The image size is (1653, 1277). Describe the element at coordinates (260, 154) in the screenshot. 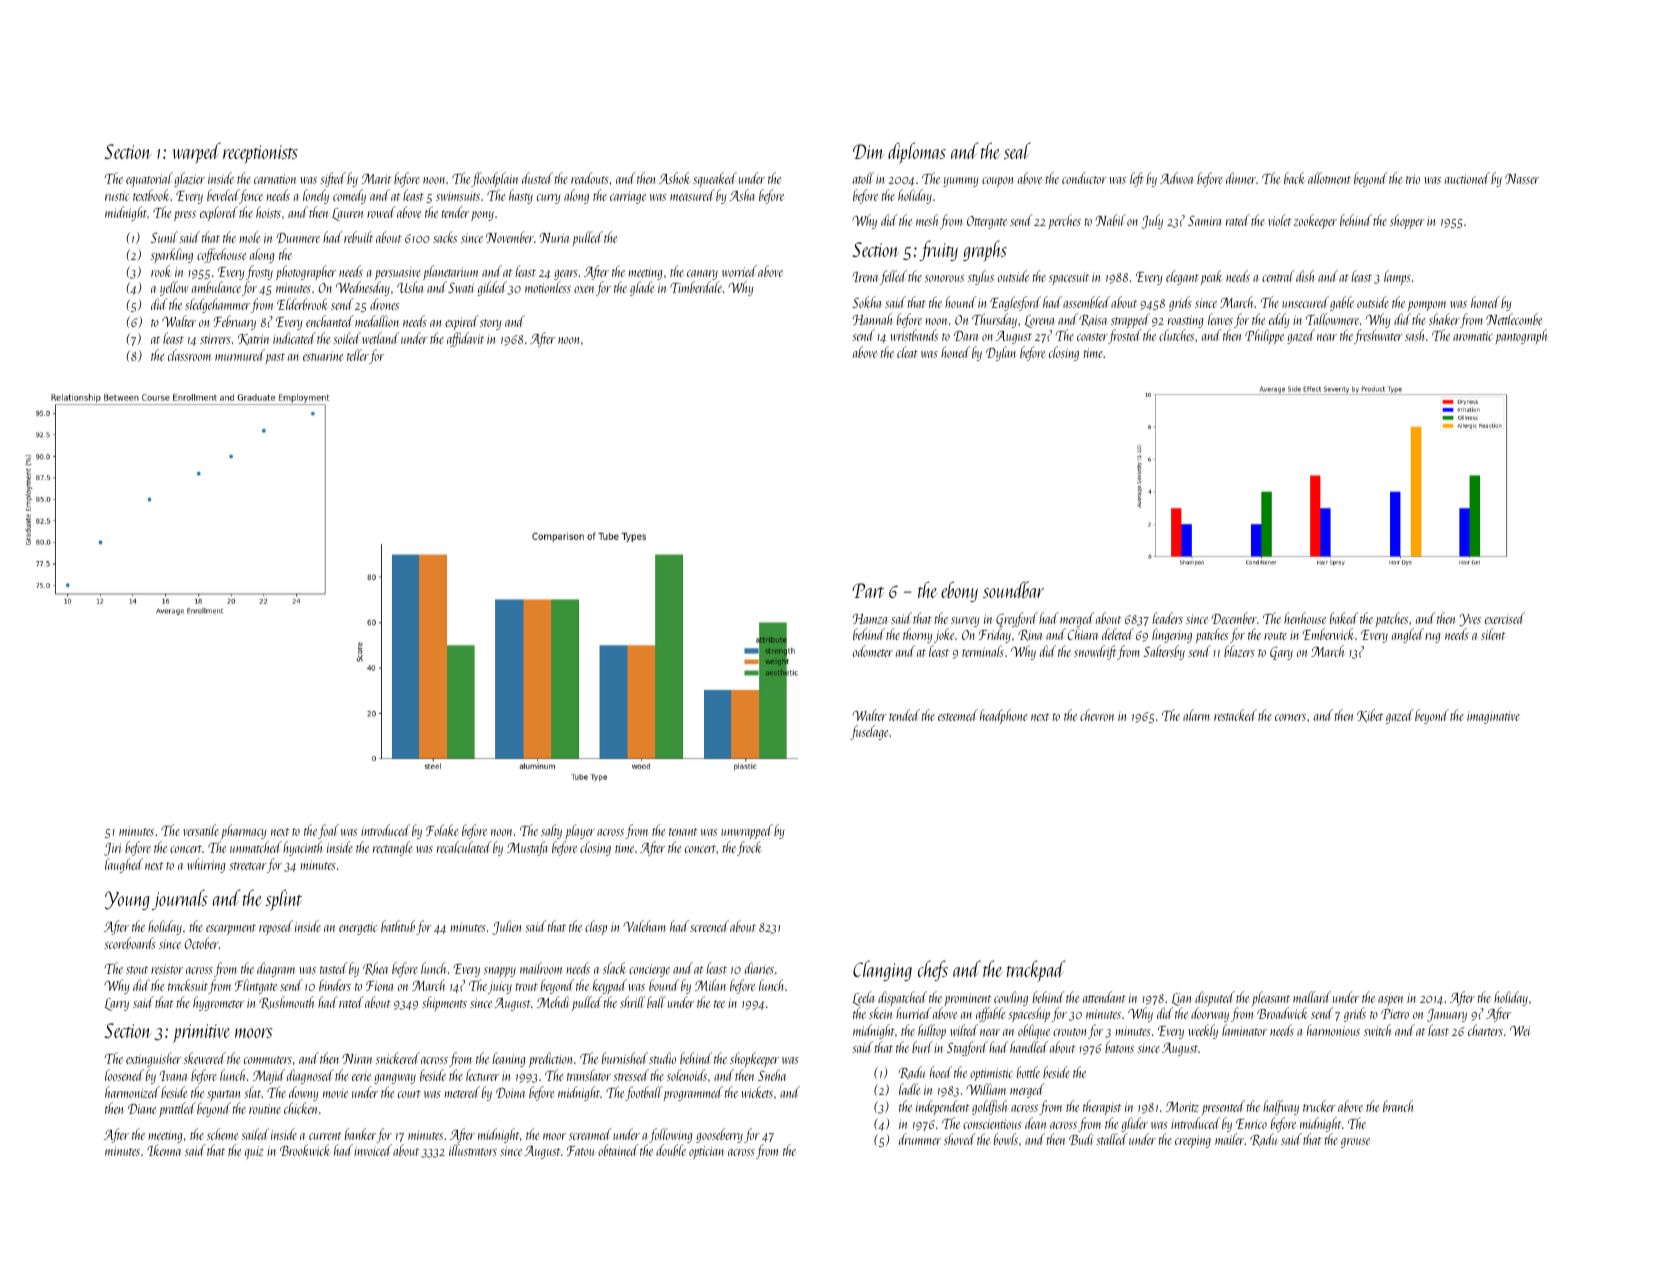

I see `receptionists` at that location.
